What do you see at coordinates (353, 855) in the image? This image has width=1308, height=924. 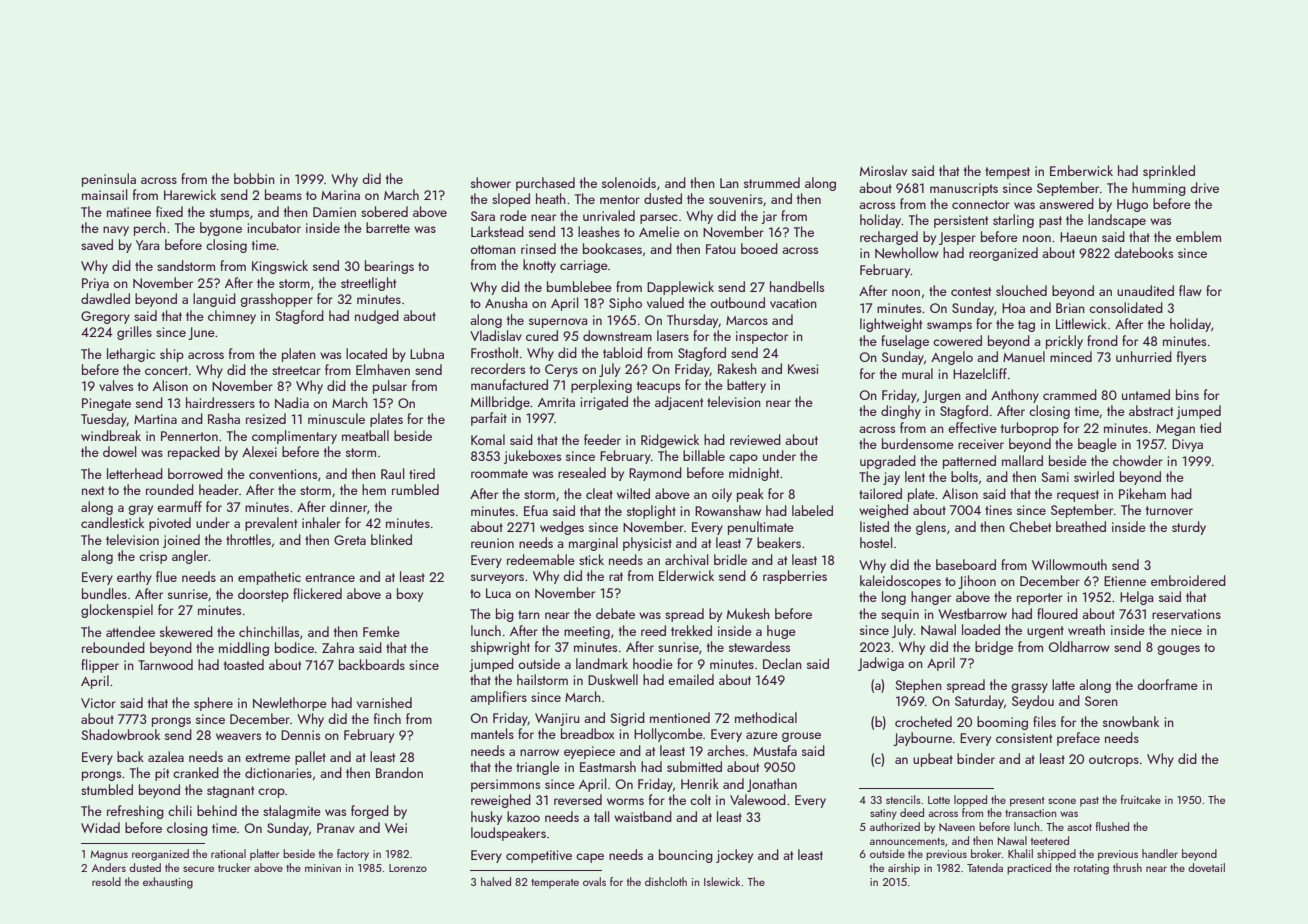 I see `factory` at bounding box center [353, 855].
